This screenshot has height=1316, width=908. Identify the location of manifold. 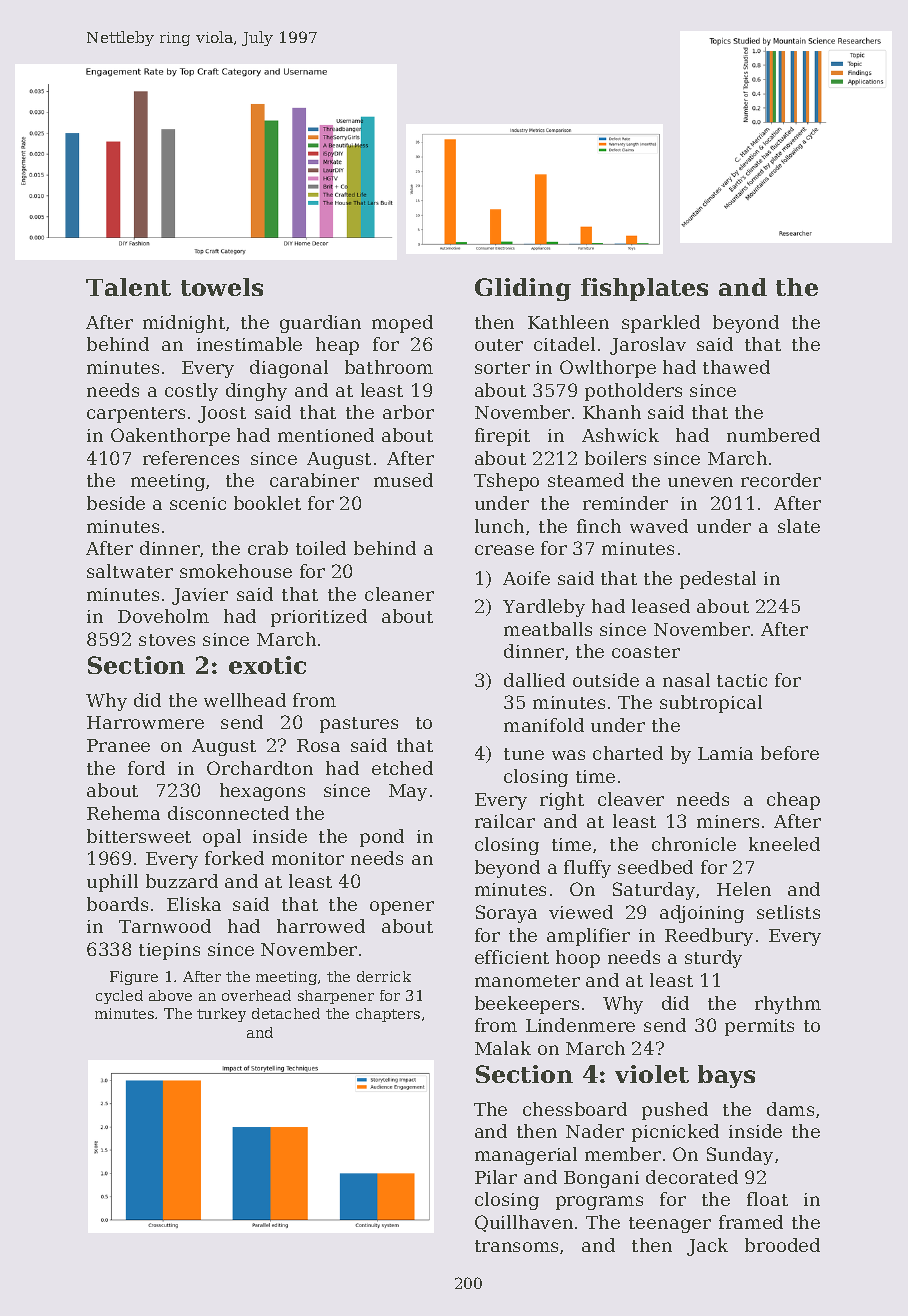
(544, 725).
